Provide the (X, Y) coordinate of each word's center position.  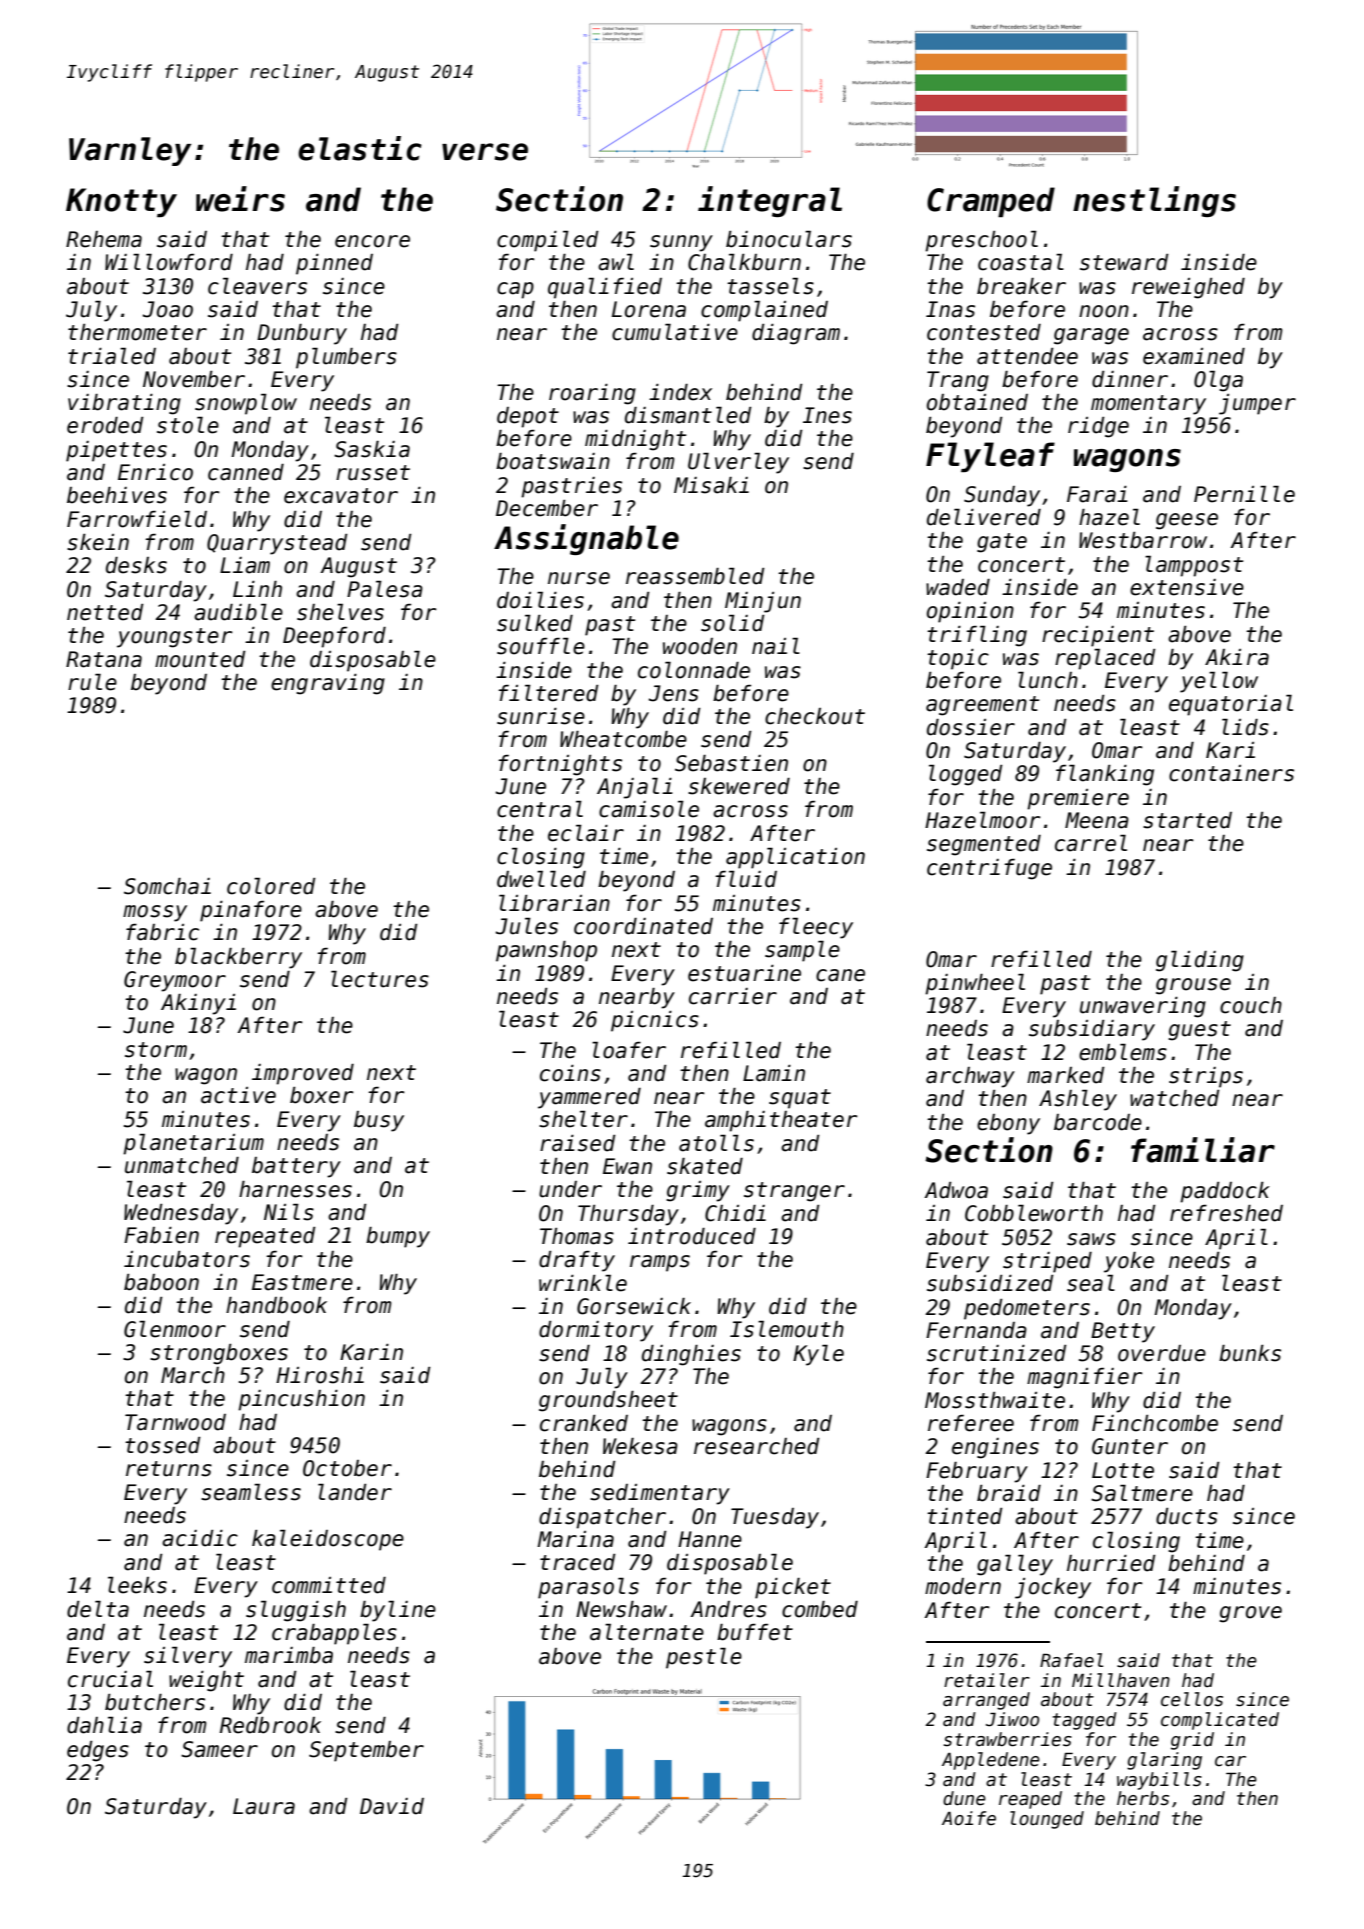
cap (515, 290)
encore (372, 241)
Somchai (167, 886)
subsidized (990, 1283)
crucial (110, 1679)
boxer (321, 1095)
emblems (1123, 1052)
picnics (655, 1021)
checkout (815, 716)
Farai (1097, 494)
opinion (970, 612)
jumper (1257, 404)
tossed (163, 1445)
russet (373, 473)
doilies (540, 600)
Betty (1123, 1332)
